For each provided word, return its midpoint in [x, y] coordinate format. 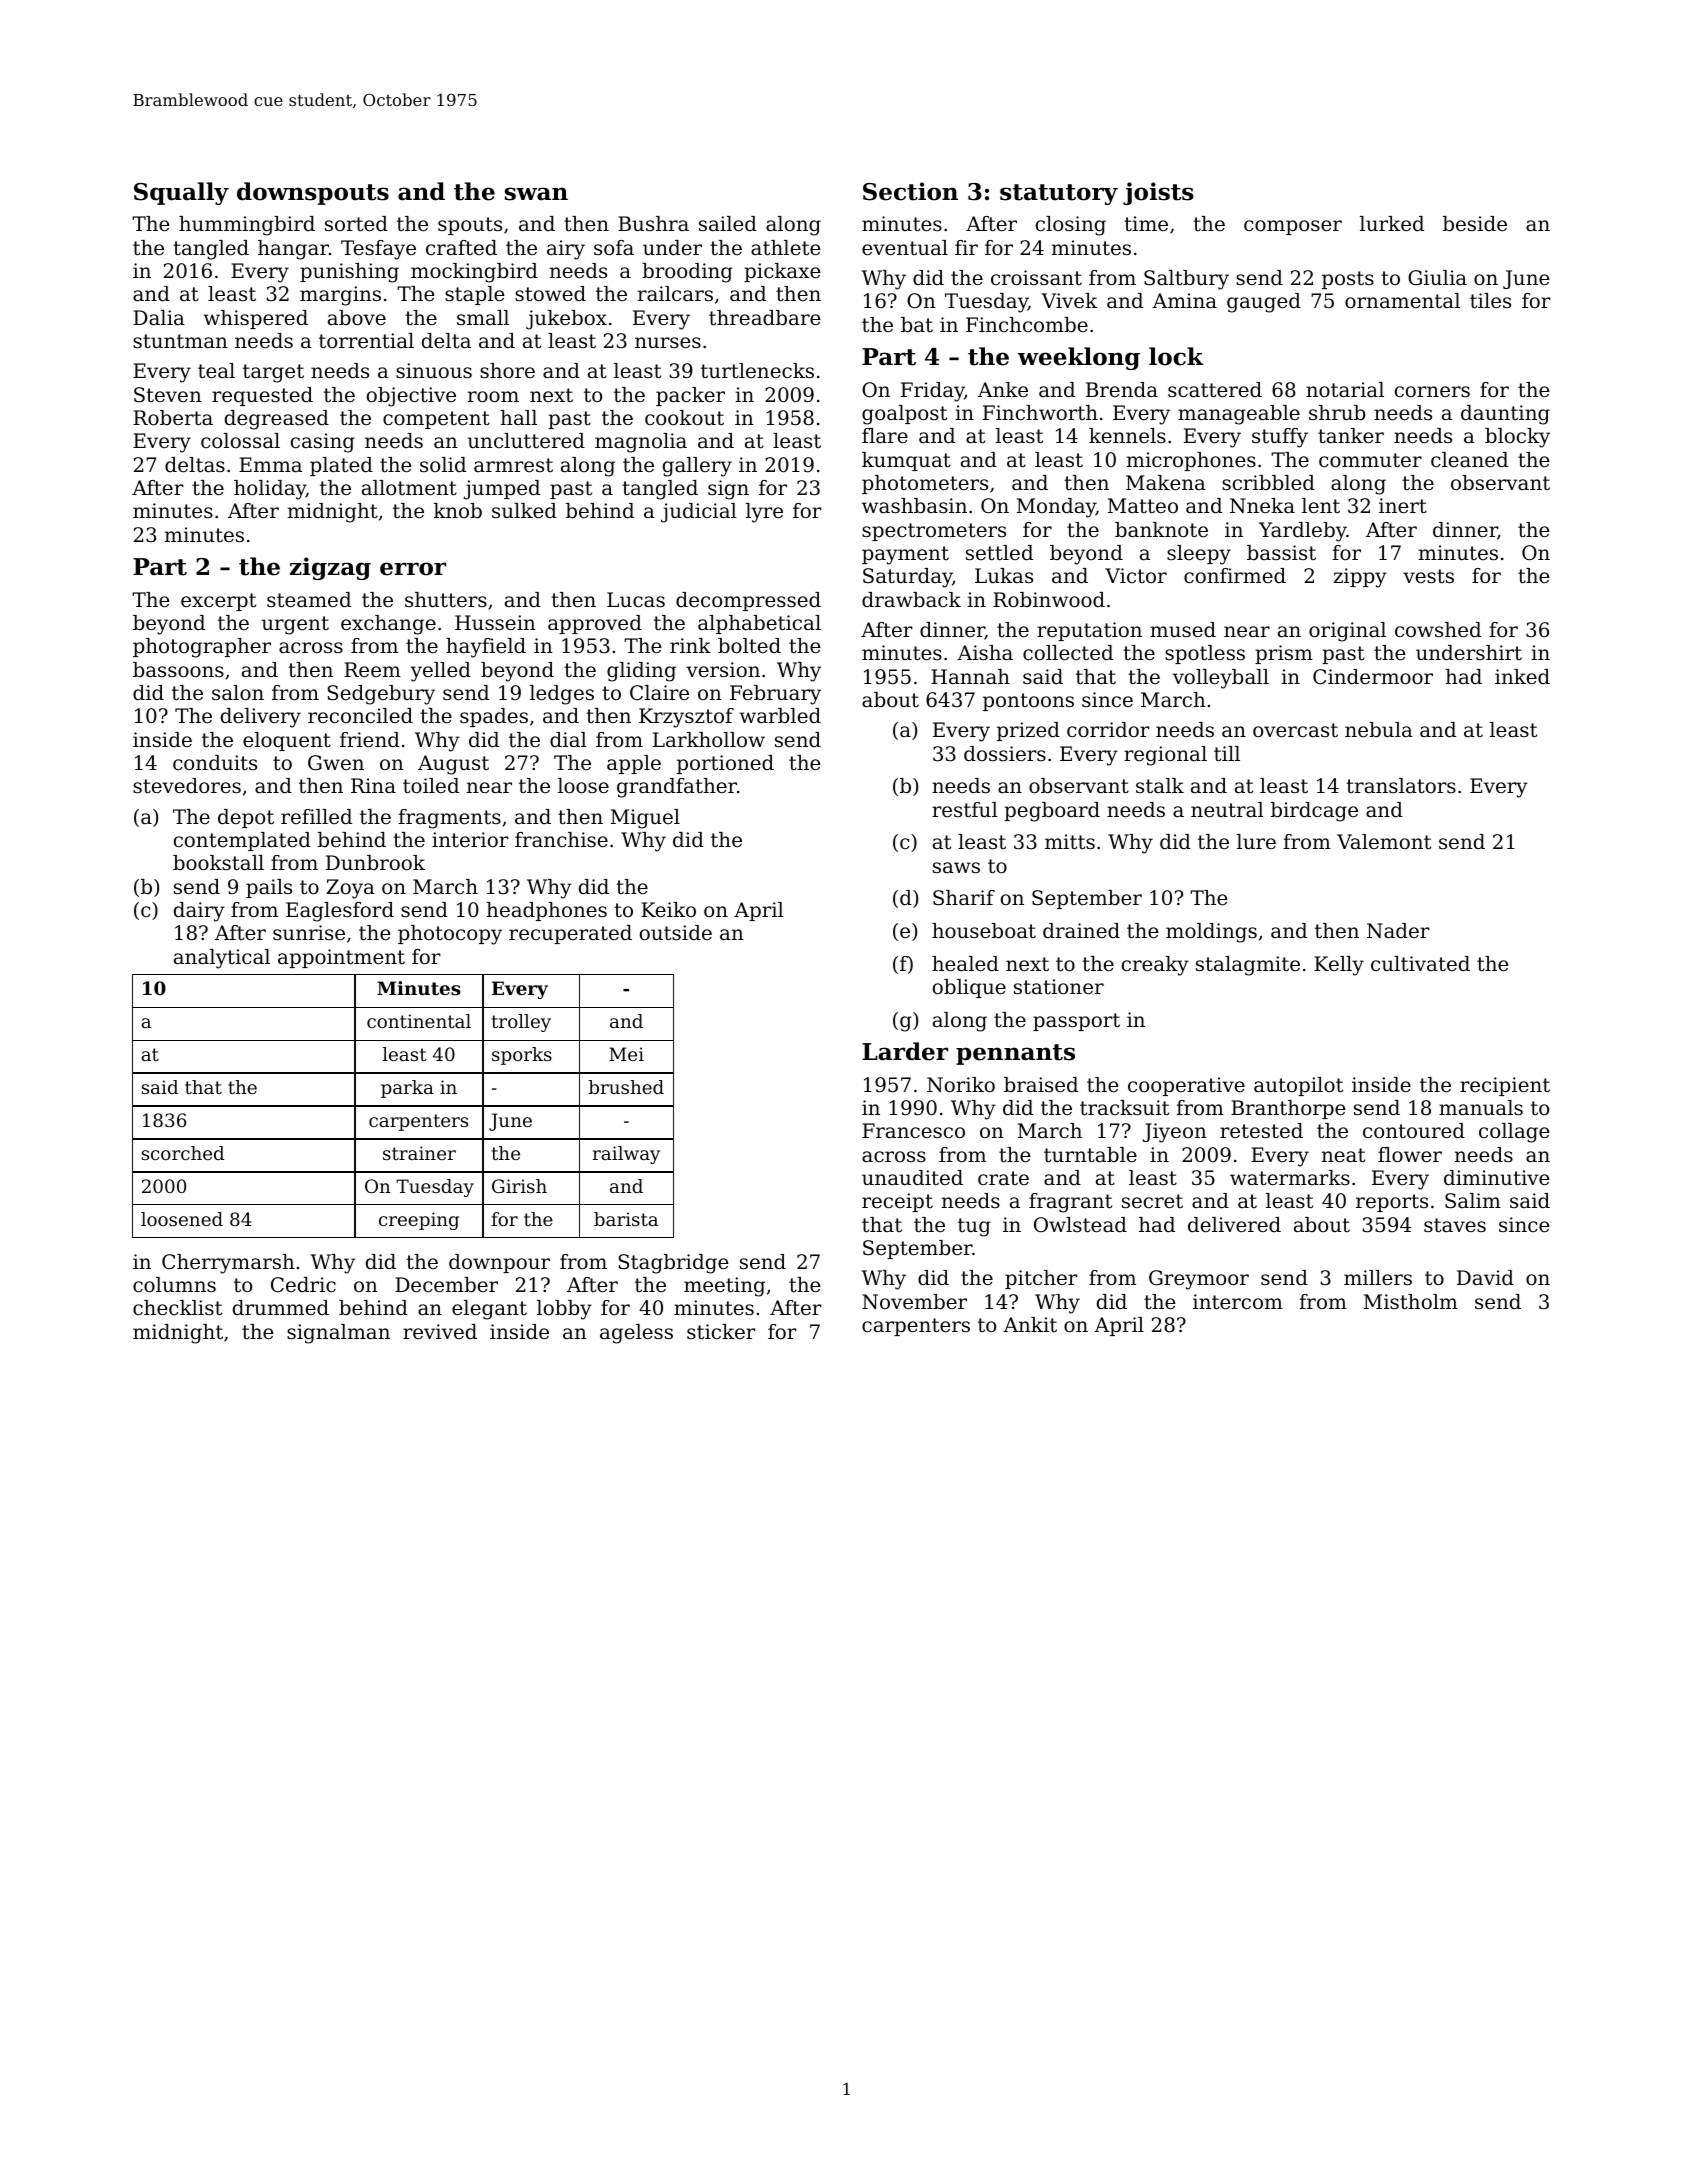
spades [494, 717]
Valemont [1384, 842]
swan [536, 194]
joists [1158, 193]
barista [626, 1219]
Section [910, 191]
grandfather [677, 788]
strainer [419, 1153]
